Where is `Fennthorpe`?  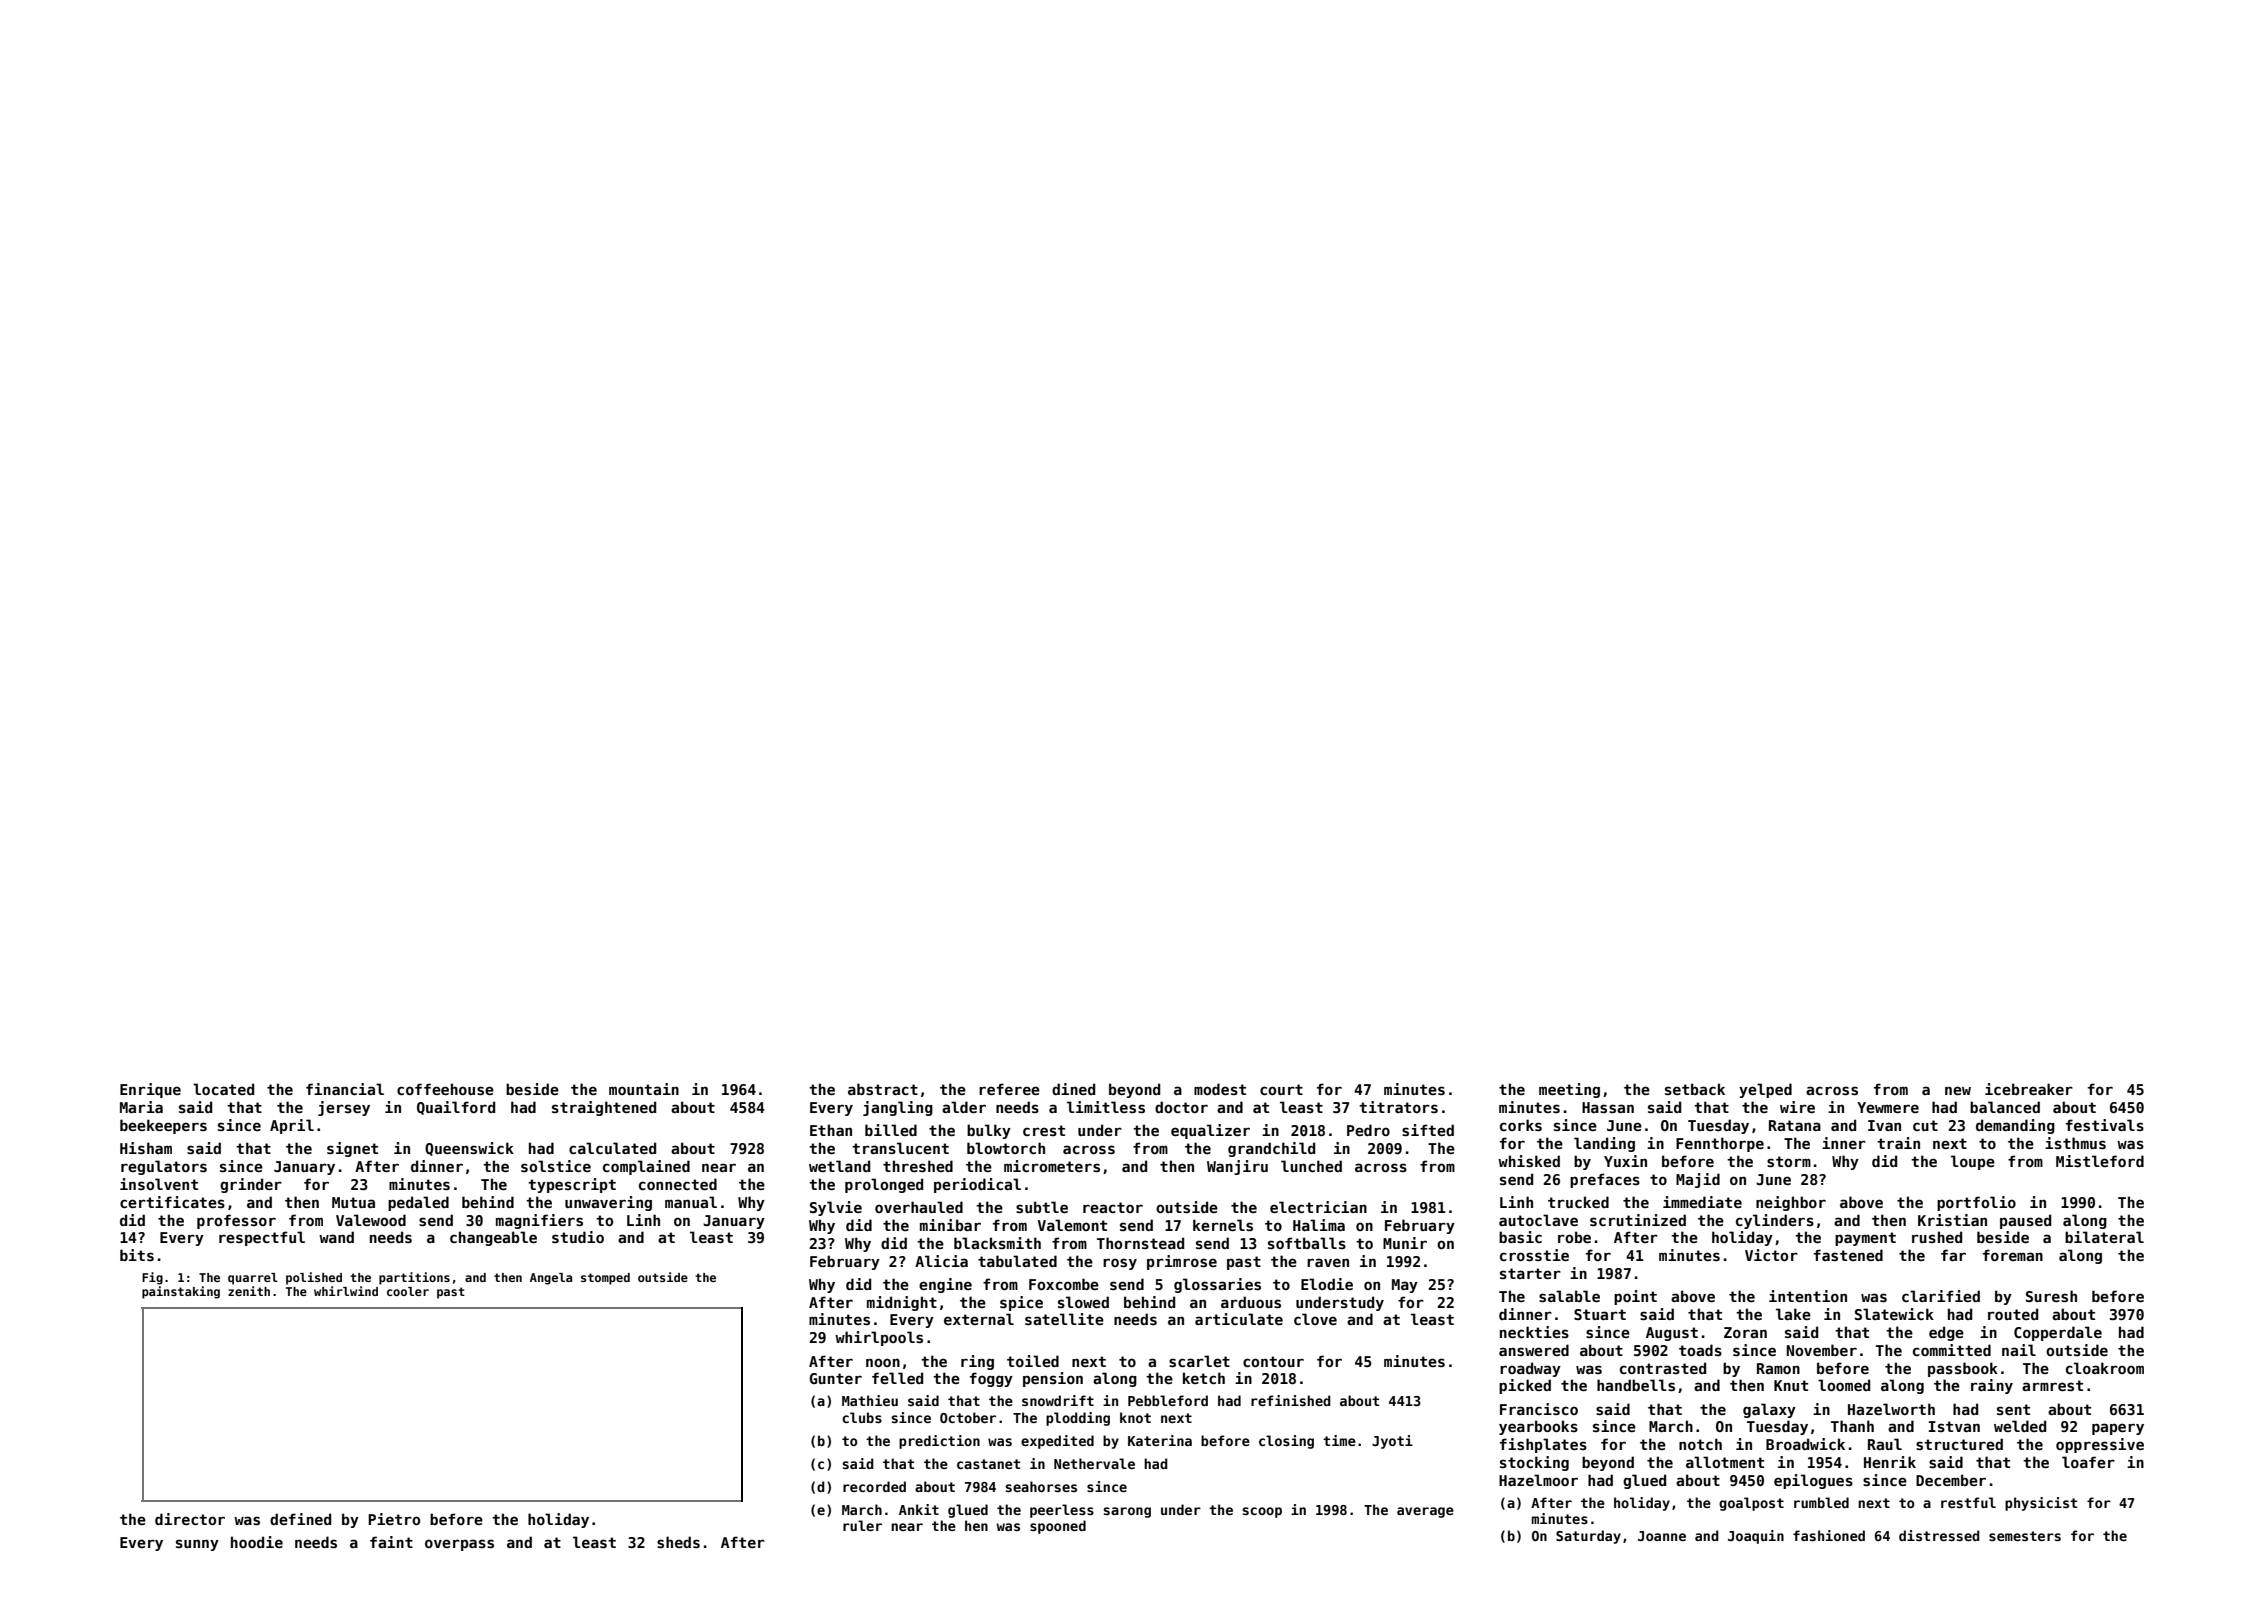
Fennthorpe is located at coordinates (1720, 1144).
